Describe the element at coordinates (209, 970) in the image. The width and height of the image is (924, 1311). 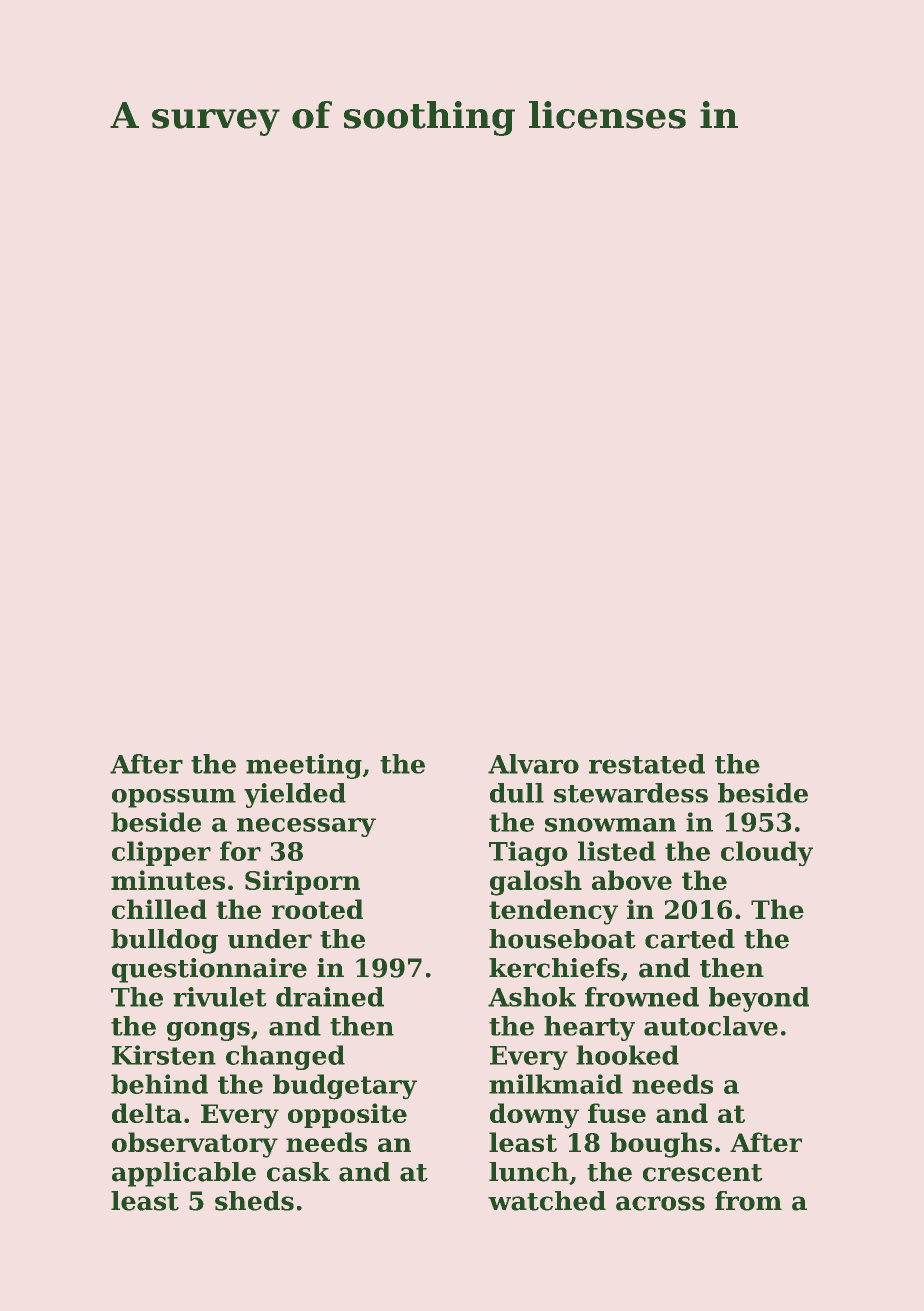
I see `questionnaire` at that location.
